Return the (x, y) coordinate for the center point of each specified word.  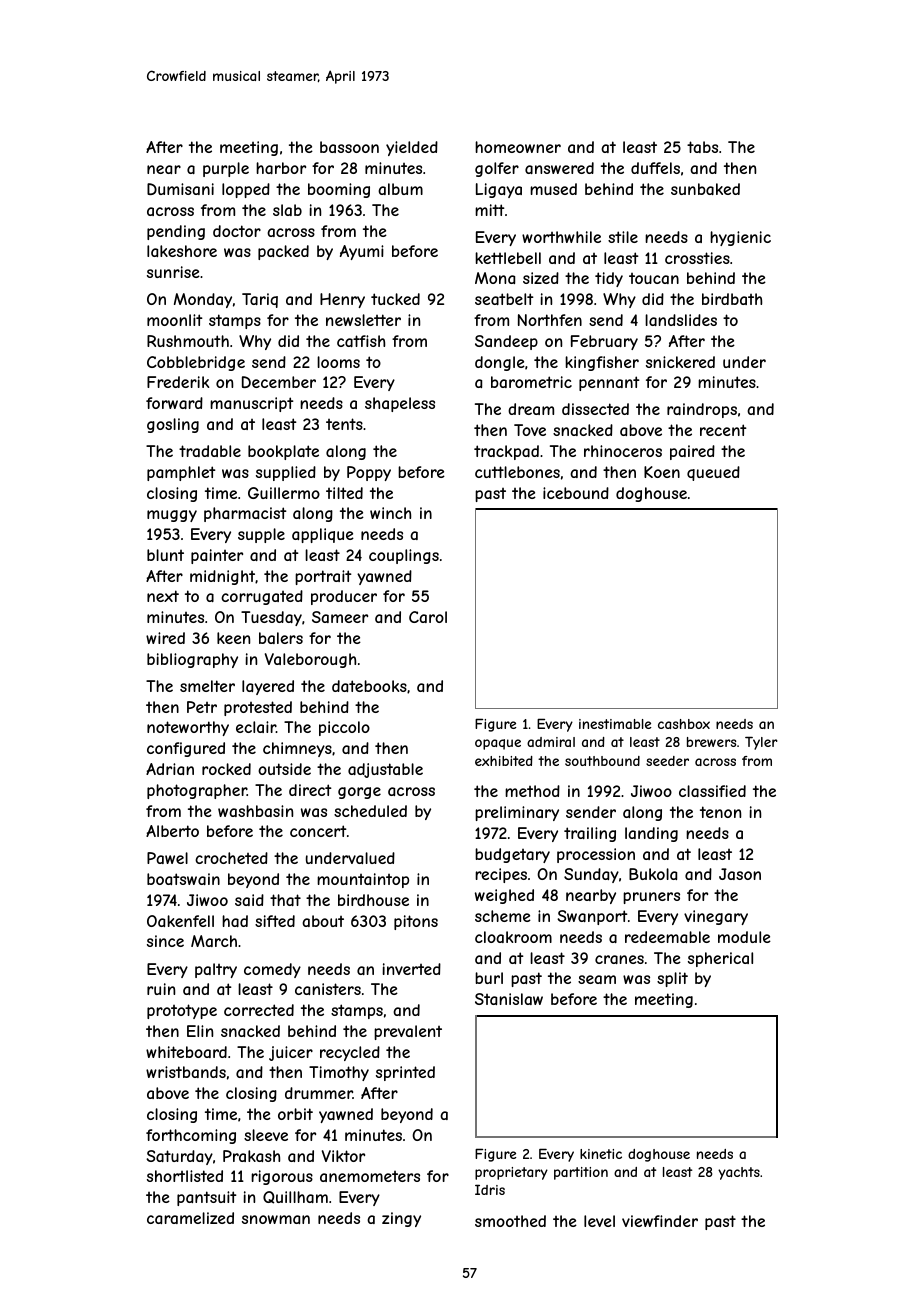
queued (713, 473)
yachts (739, 1173)
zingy (401, 1219)
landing (651, 834)
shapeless (400, 404)
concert (318, 831)
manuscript (252, 404)
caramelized (190, 1218)
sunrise (173, 272)
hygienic (740, 238)
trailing (590, 834)
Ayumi (362, 252)
